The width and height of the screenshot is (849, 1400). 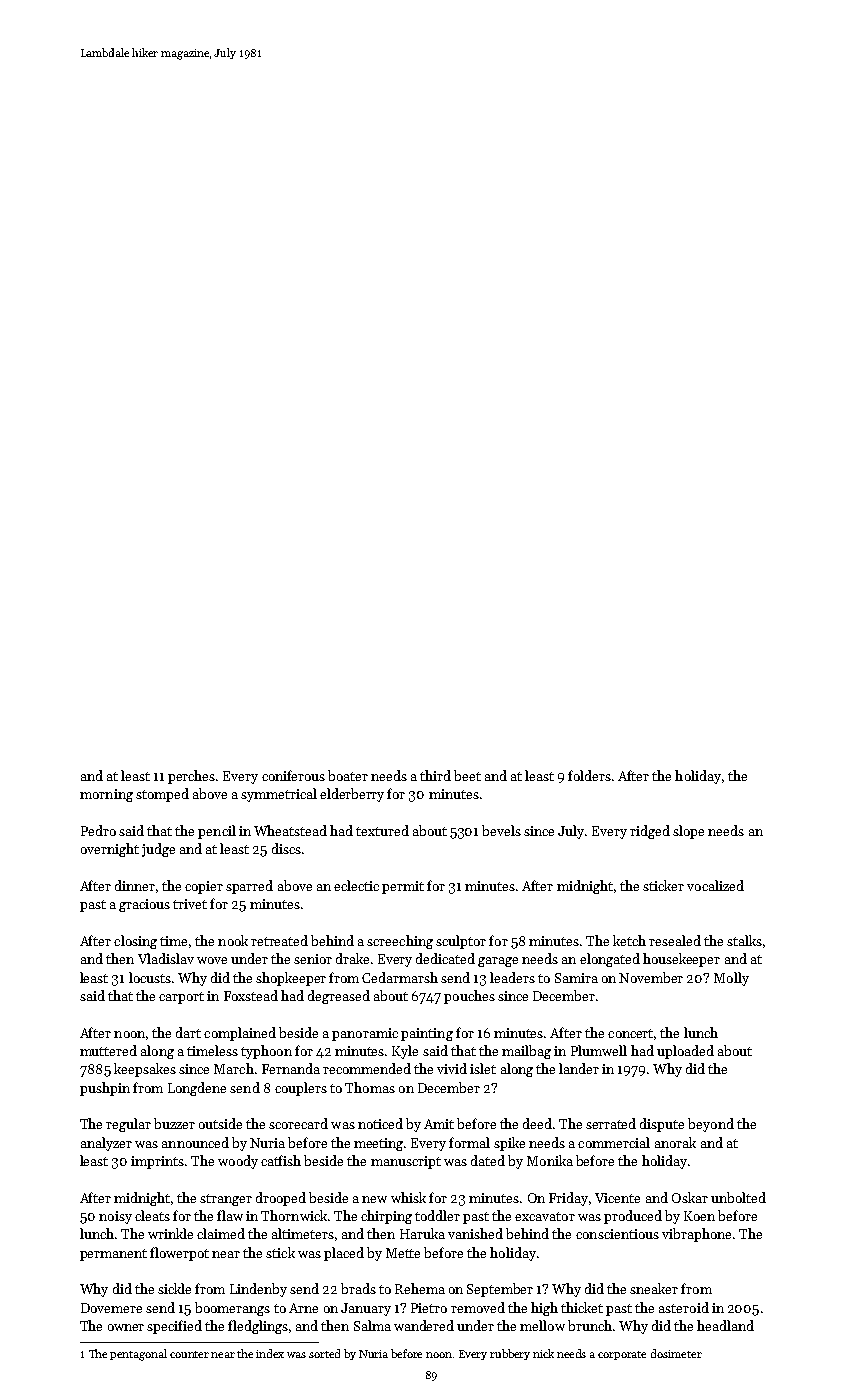 I want to click on Molly, so click(x=731, y=979).
